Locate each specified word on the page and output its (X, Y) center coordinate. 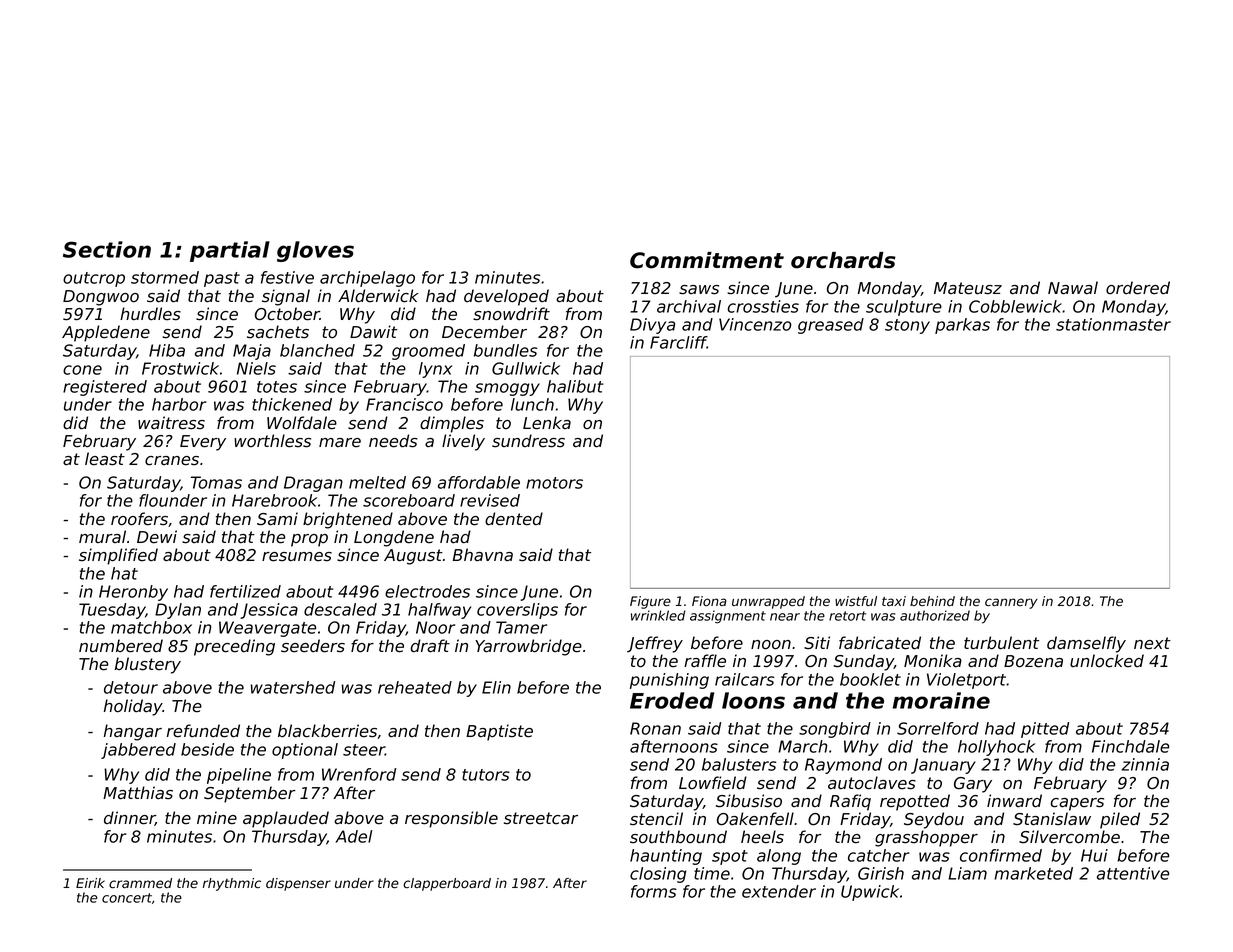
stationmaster (1113, 324)
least (105, 459)
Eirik (90, 883)
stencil (656, 819)
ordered (1138, 288)
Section (107, 249)
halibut (575, 386)
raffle (705, 661)
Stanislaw (1052, 819)
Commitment (707, 260)
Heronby (133, 593)
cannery (1011, 603)
